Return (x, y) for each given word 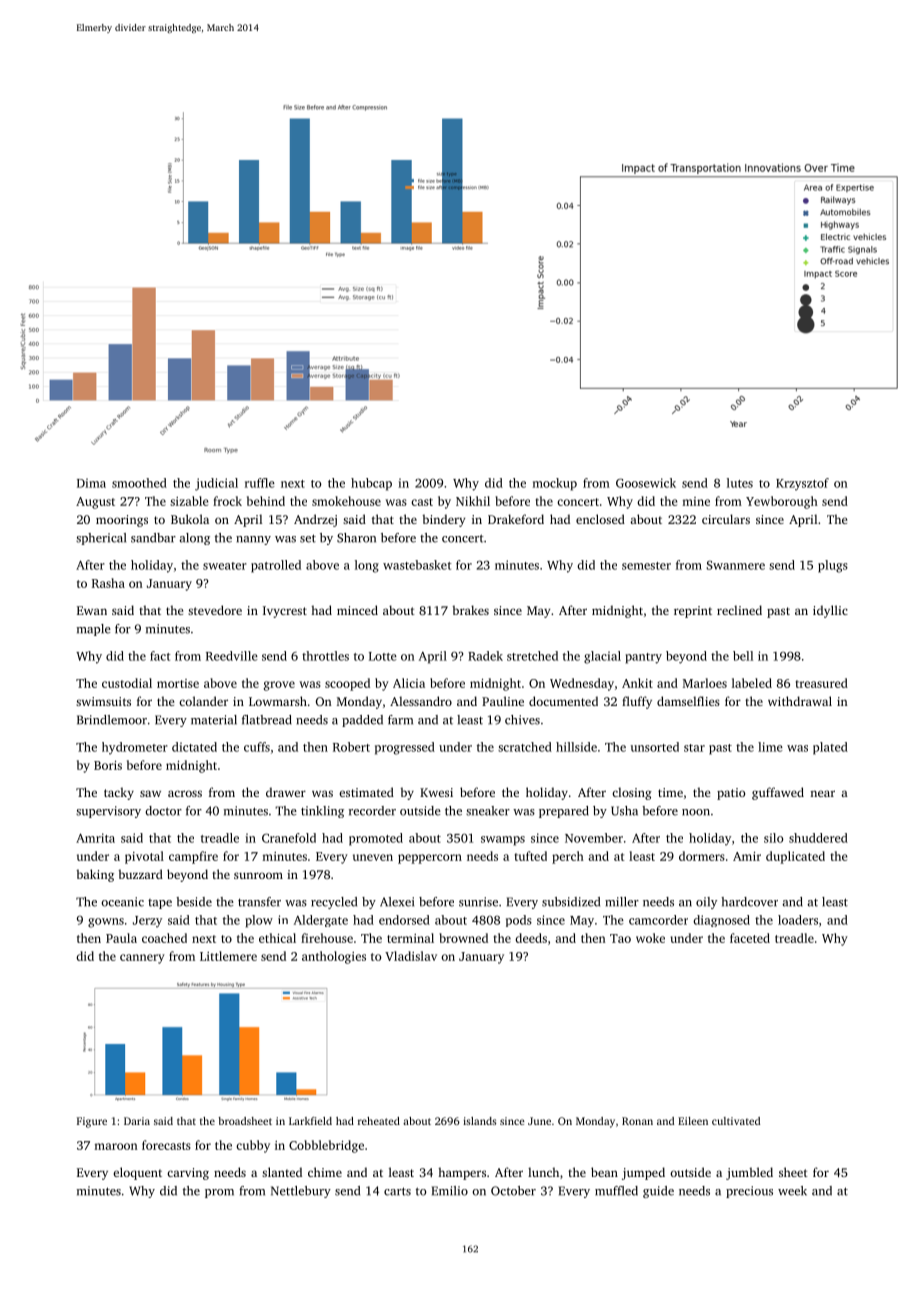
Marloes (705, 683)
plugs (833, 566)
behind (266, 501)
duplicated (795, 857)
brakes (470, 610)
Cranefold (289, 838)
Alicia (409, 683)
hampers (462, 1173)
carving (188, 1174)
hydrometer (135, 748)
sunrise (478, 902)
